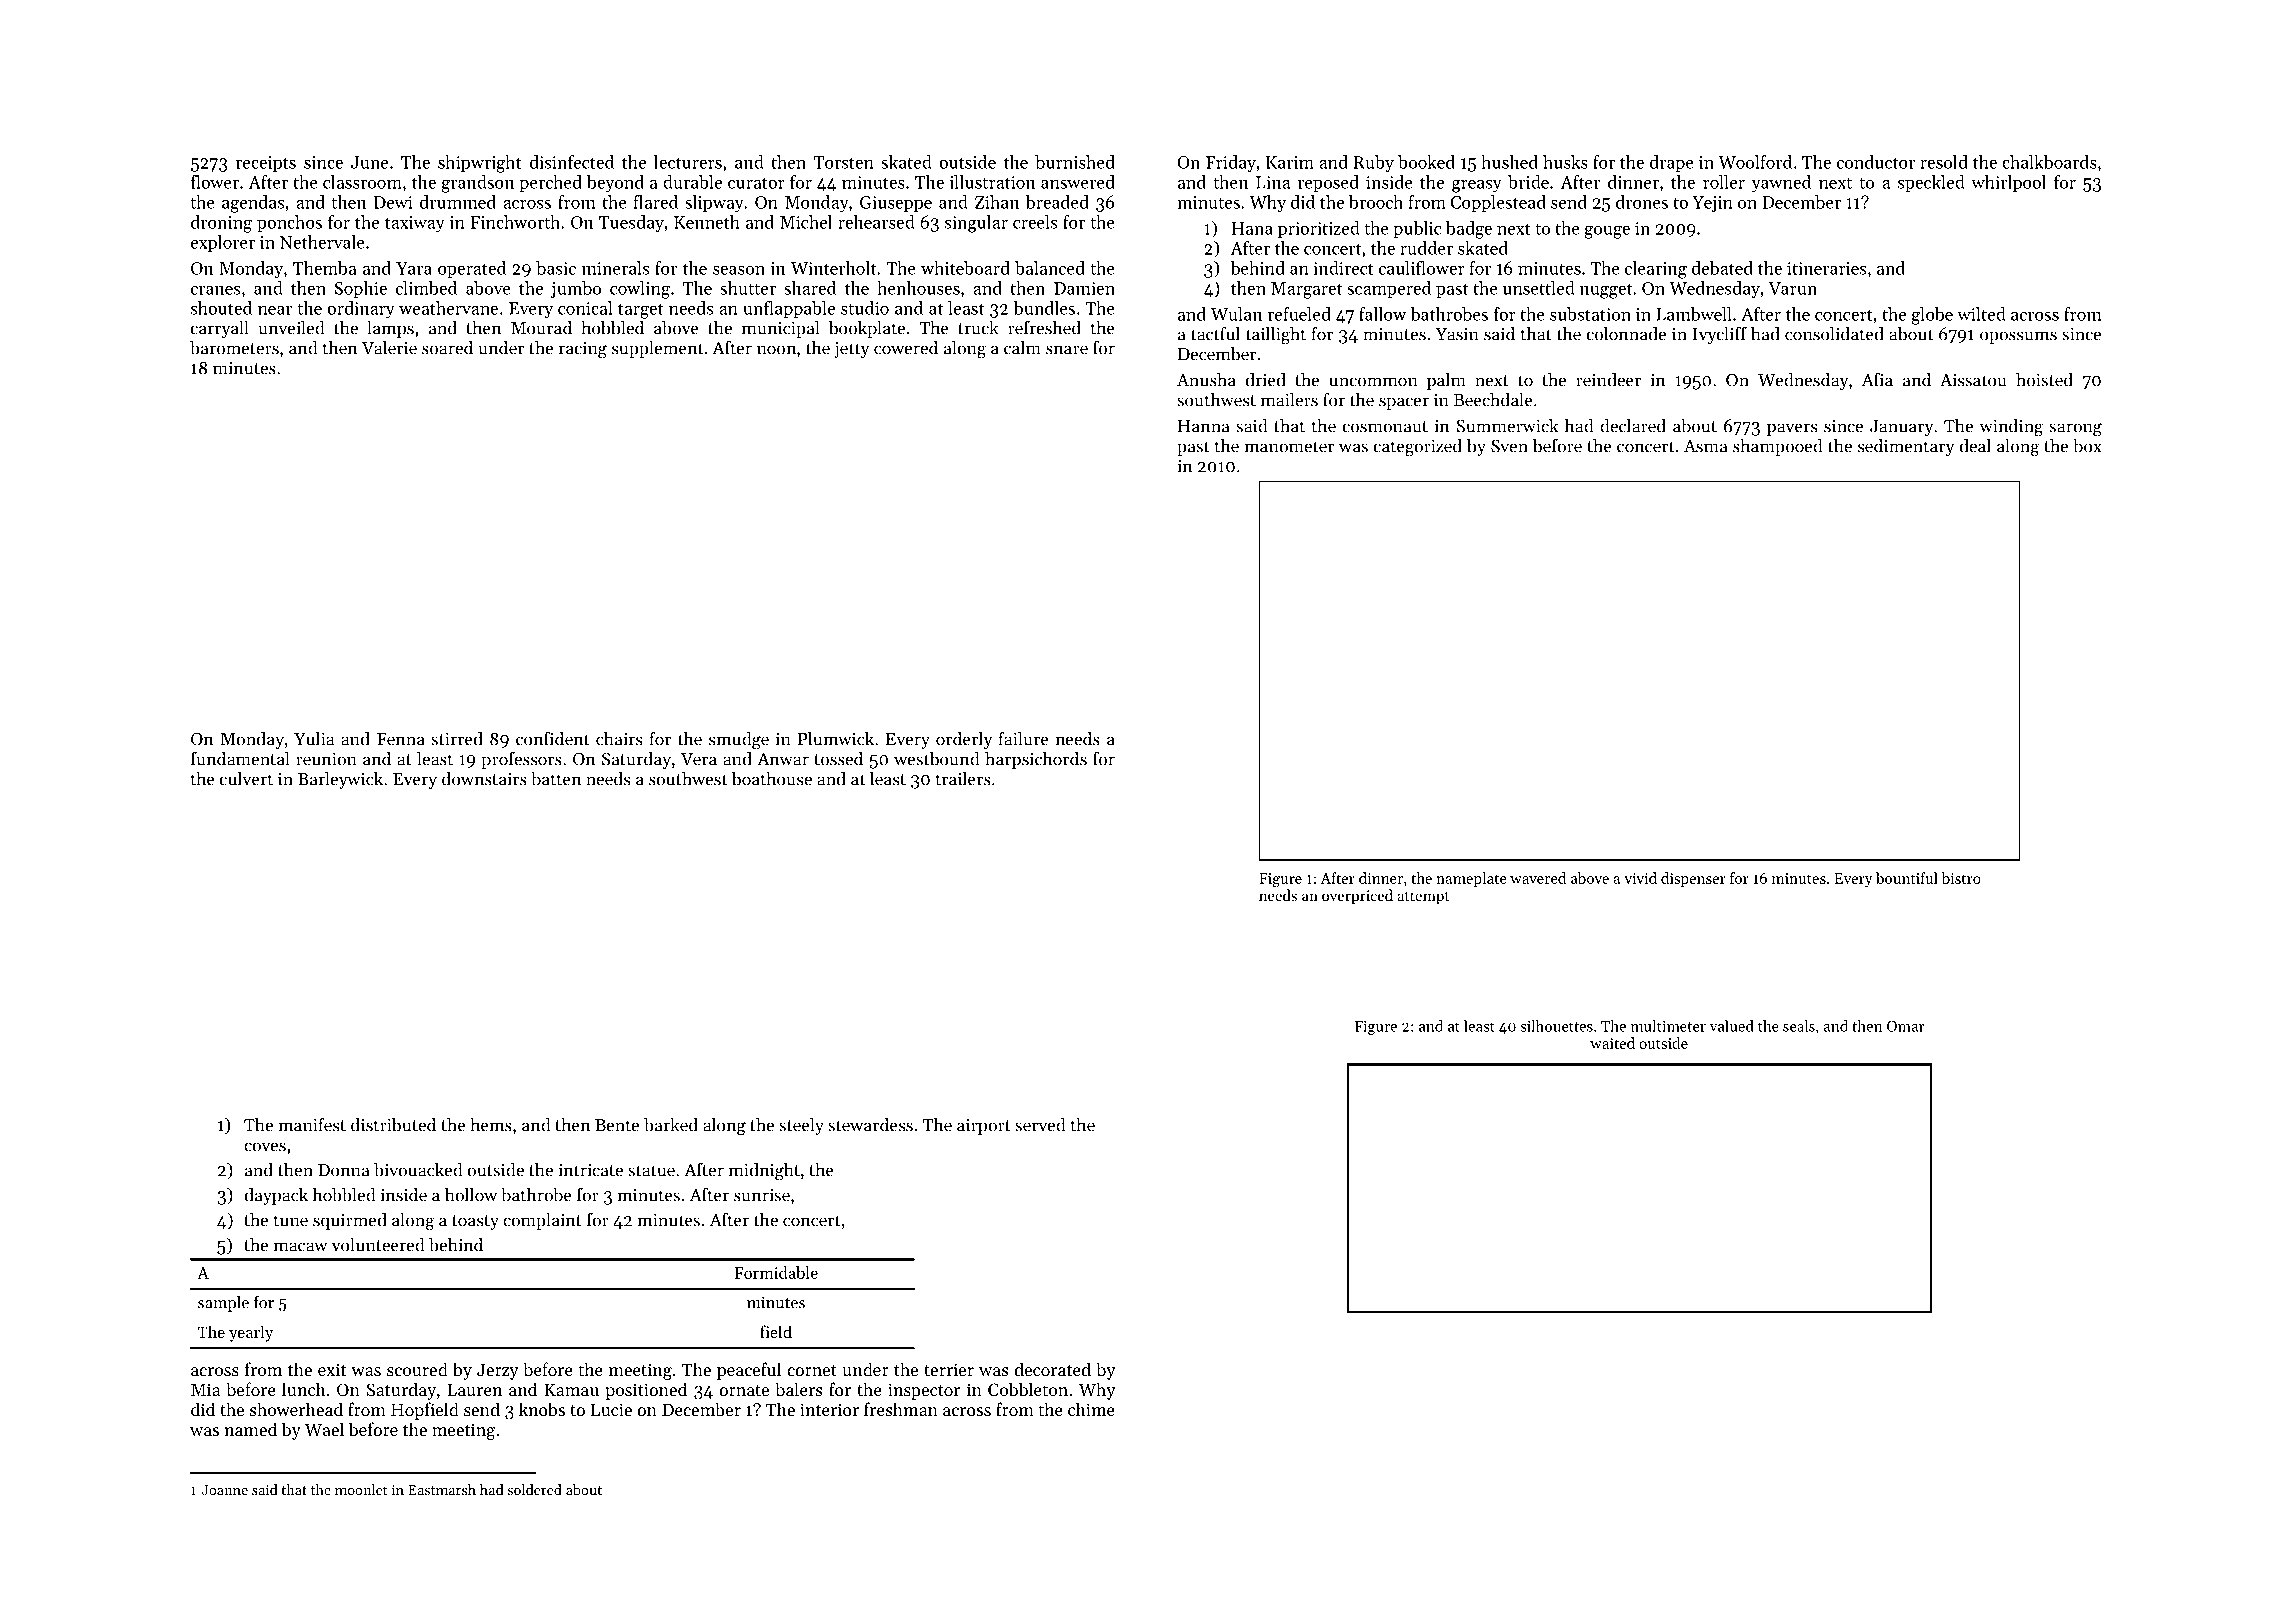  What do you see at coordinates (876, 222) in the image?
I see `rehearsed` at bounding box center [876, 222].
